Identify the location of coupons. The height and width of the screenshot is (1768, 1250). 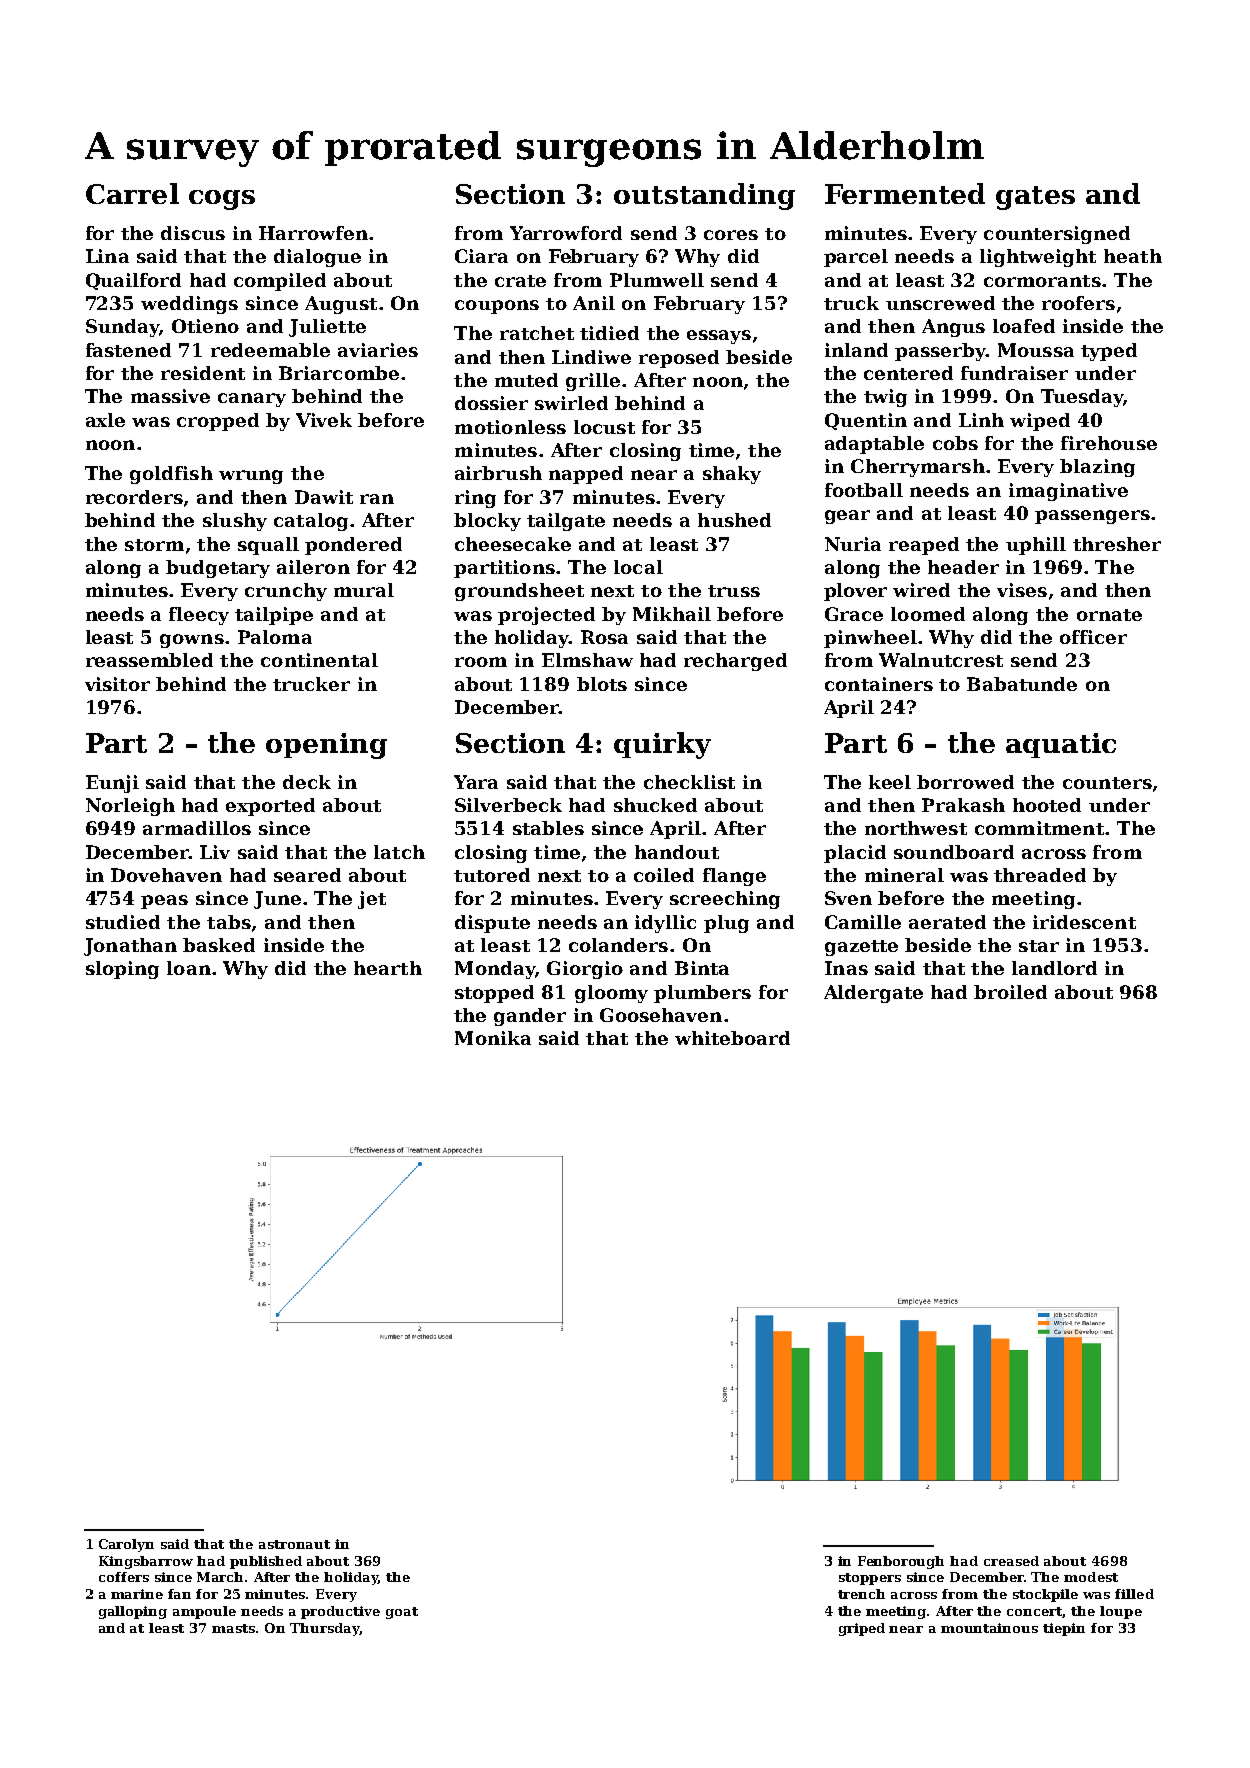
(497, 307).
